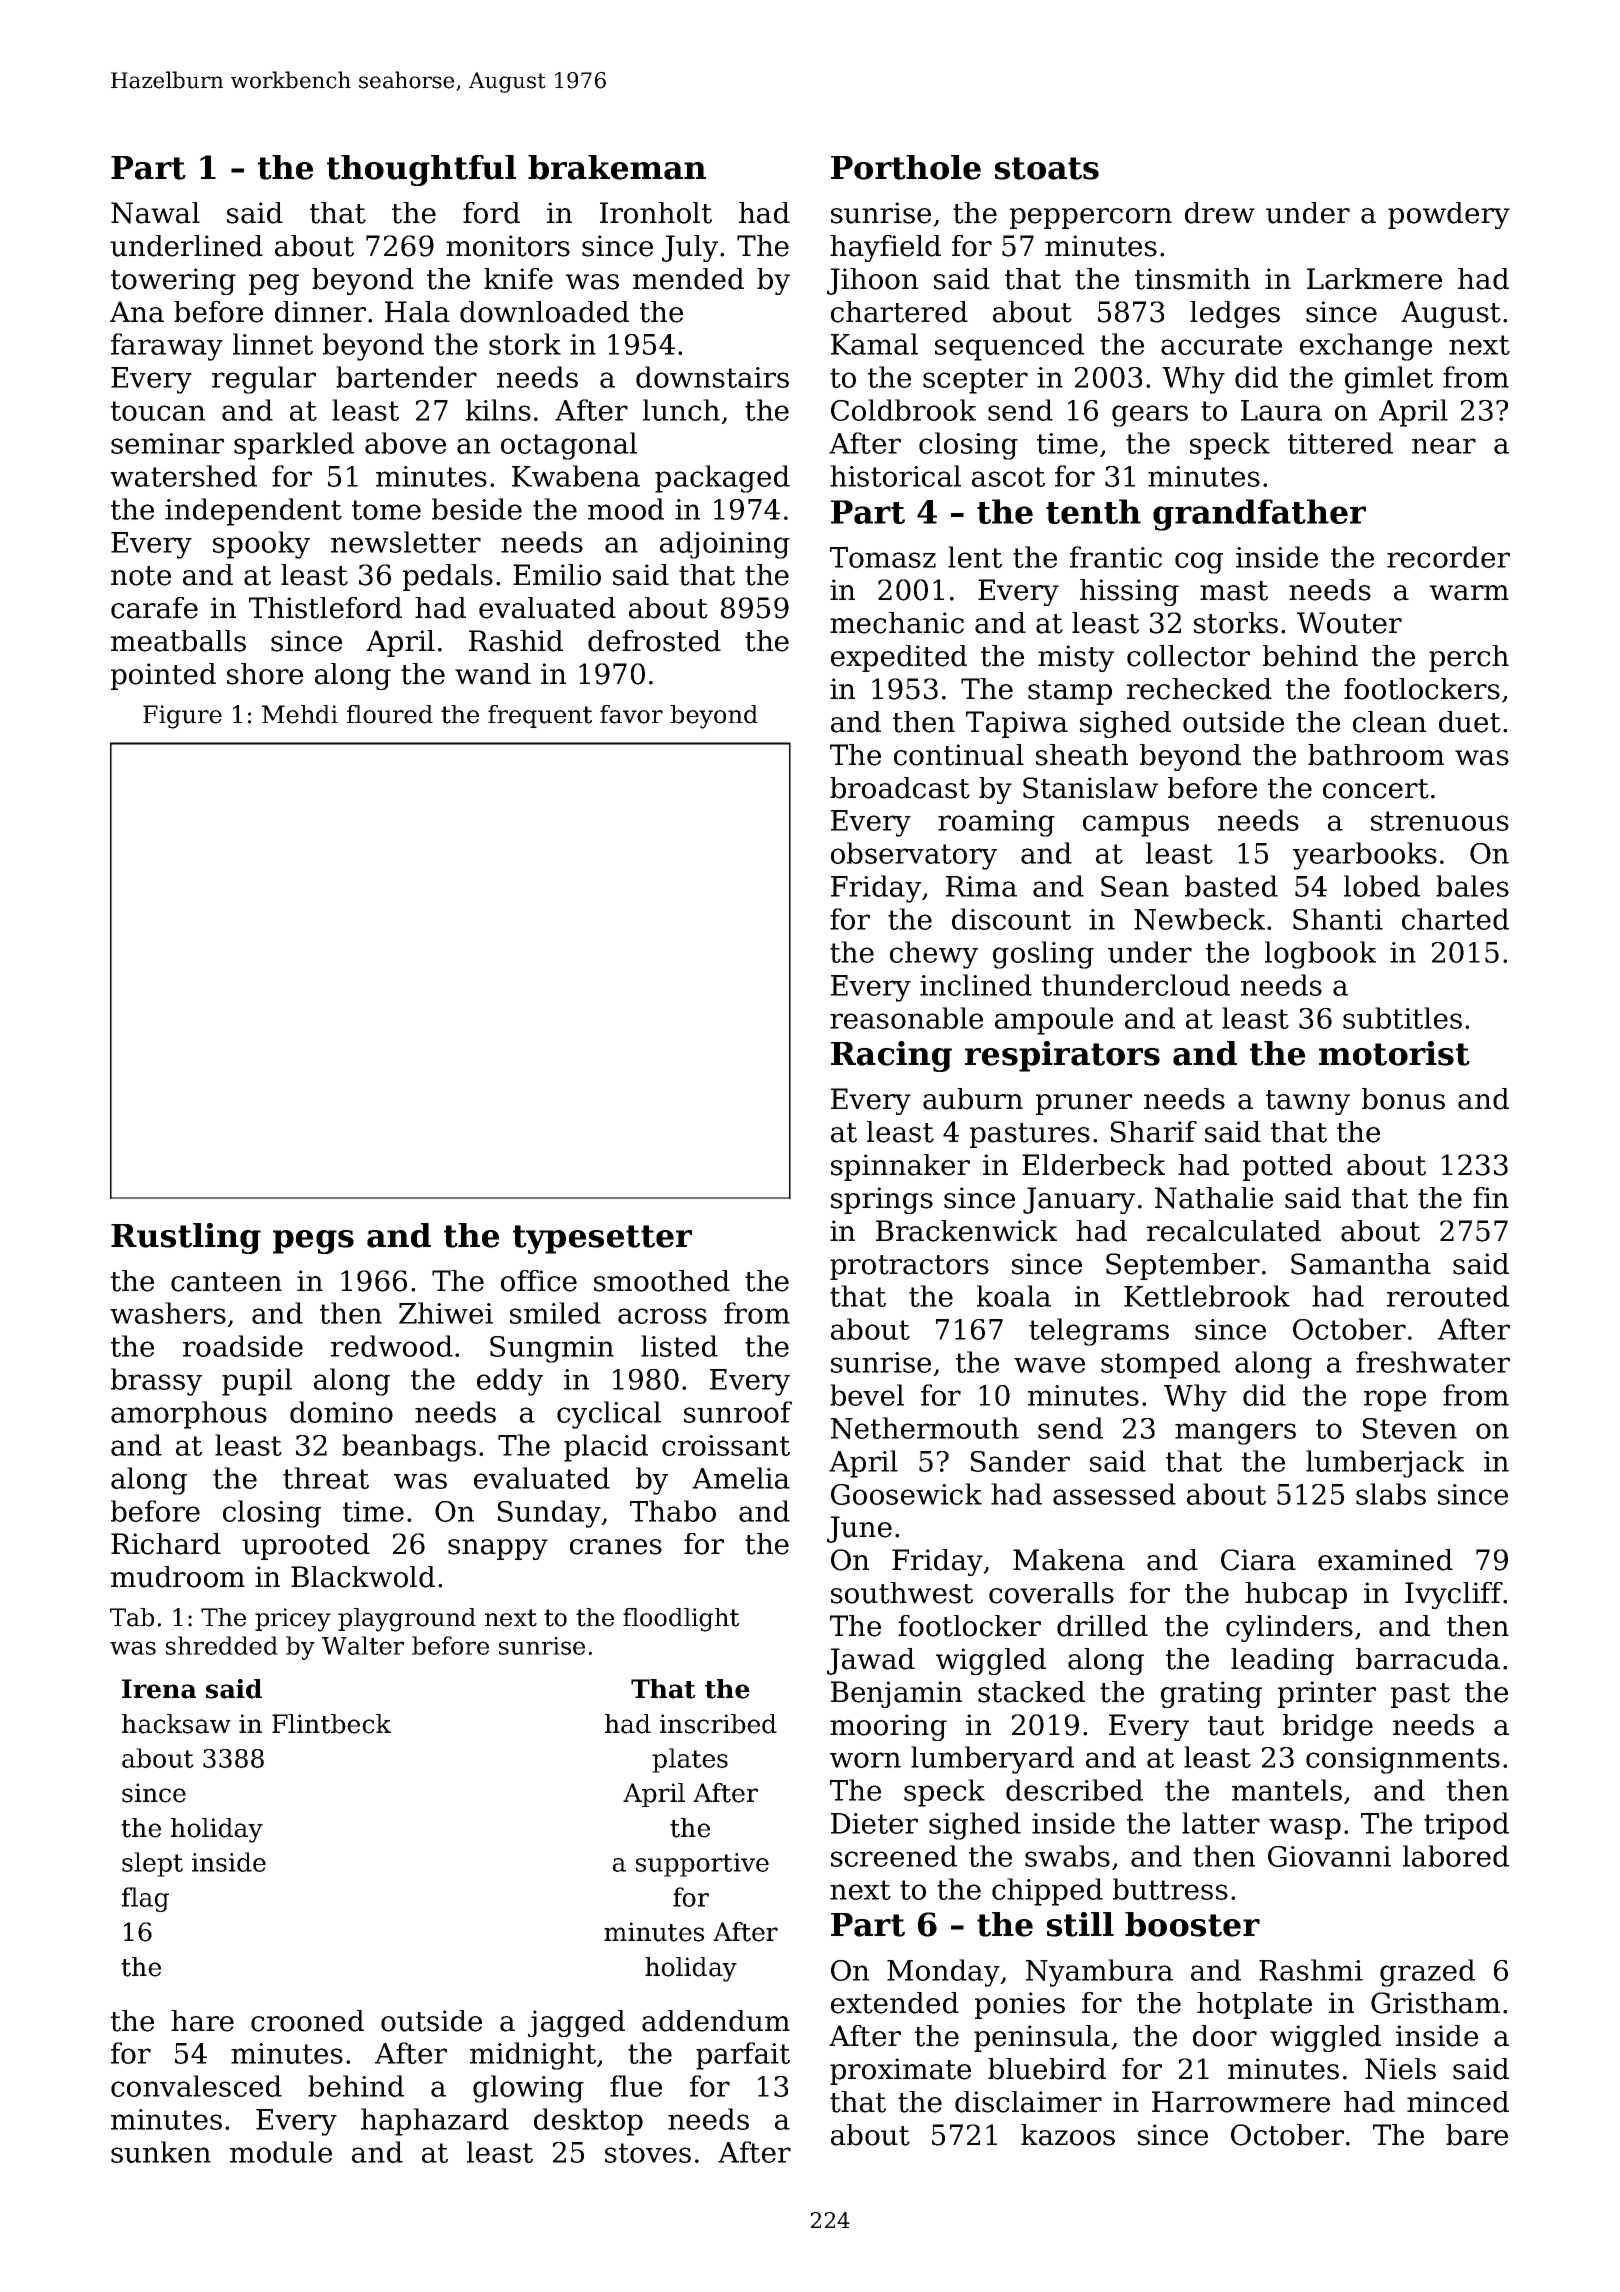 Image resolution: width=1620 pixels, height=2292 pixels. Describe the element at coordinates (1047, 168) in the image. I see `stoats` at that location.
